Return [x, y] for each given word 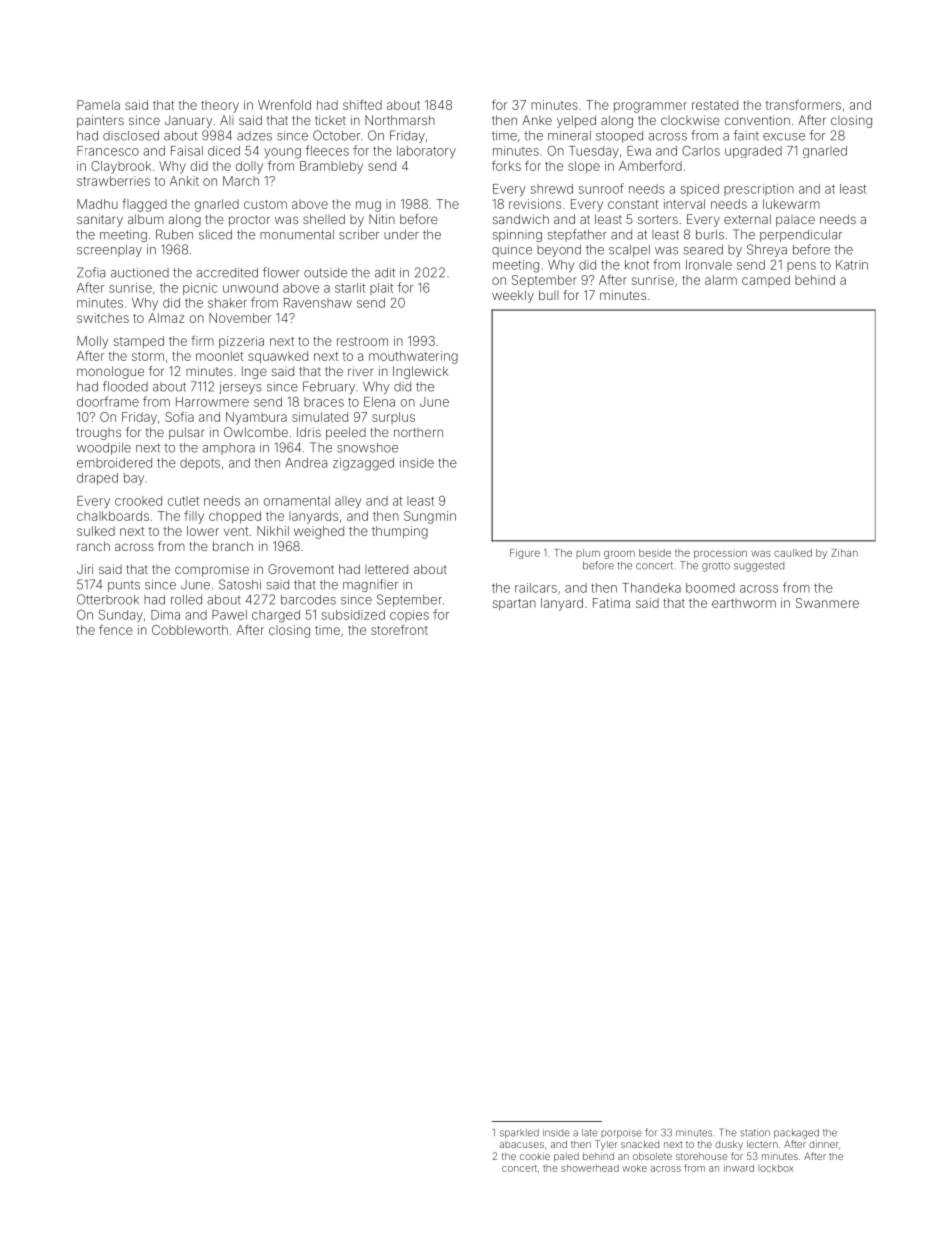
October [336, 135]
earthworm [744, 603]
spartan [514, 605]
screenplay [109, 251]
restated [715, 105]
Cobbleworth [190, 630]
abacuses [522, 1144]
